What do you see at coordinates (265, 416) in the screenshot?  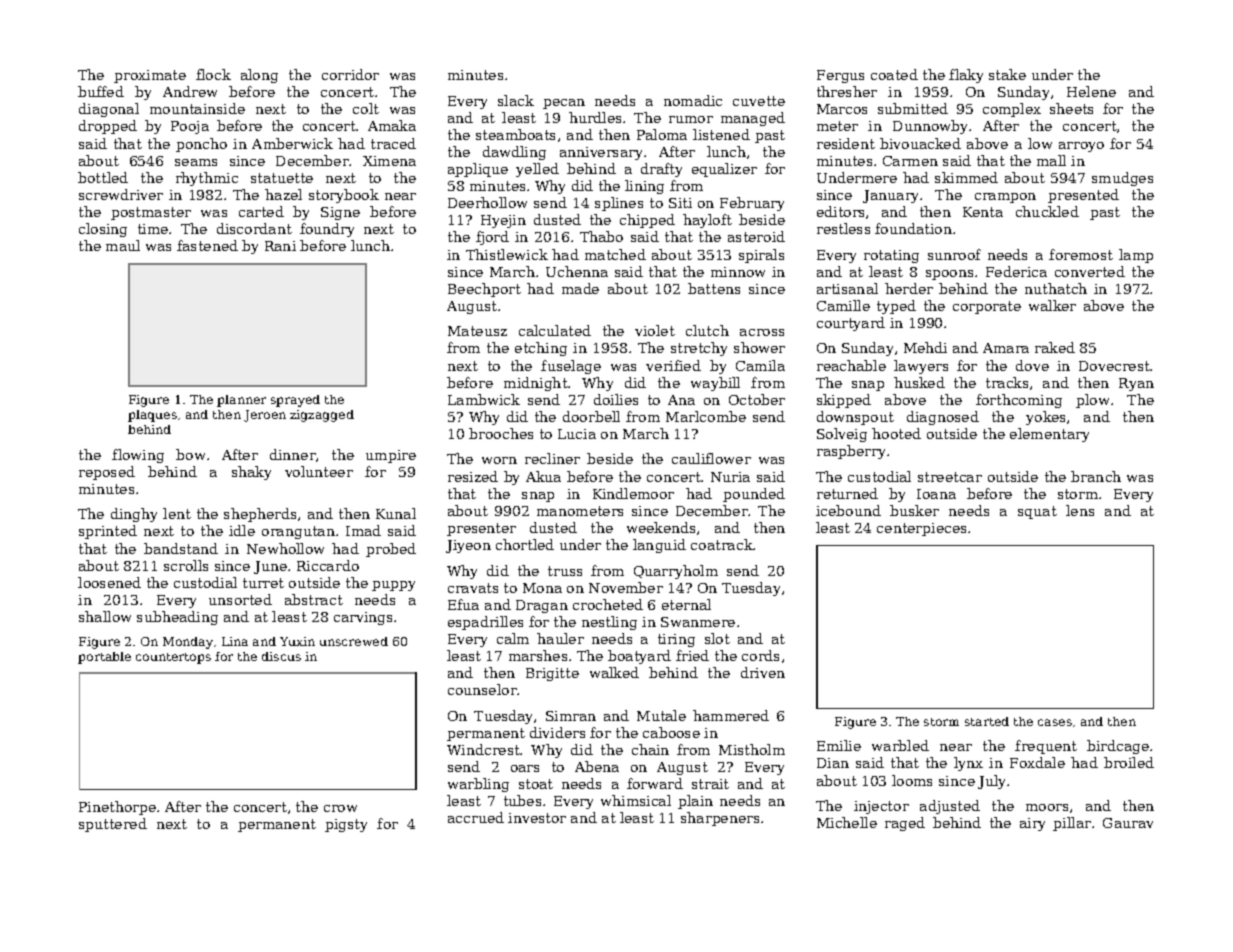 I see `Jeroen` at bounding box center [265, 416].
